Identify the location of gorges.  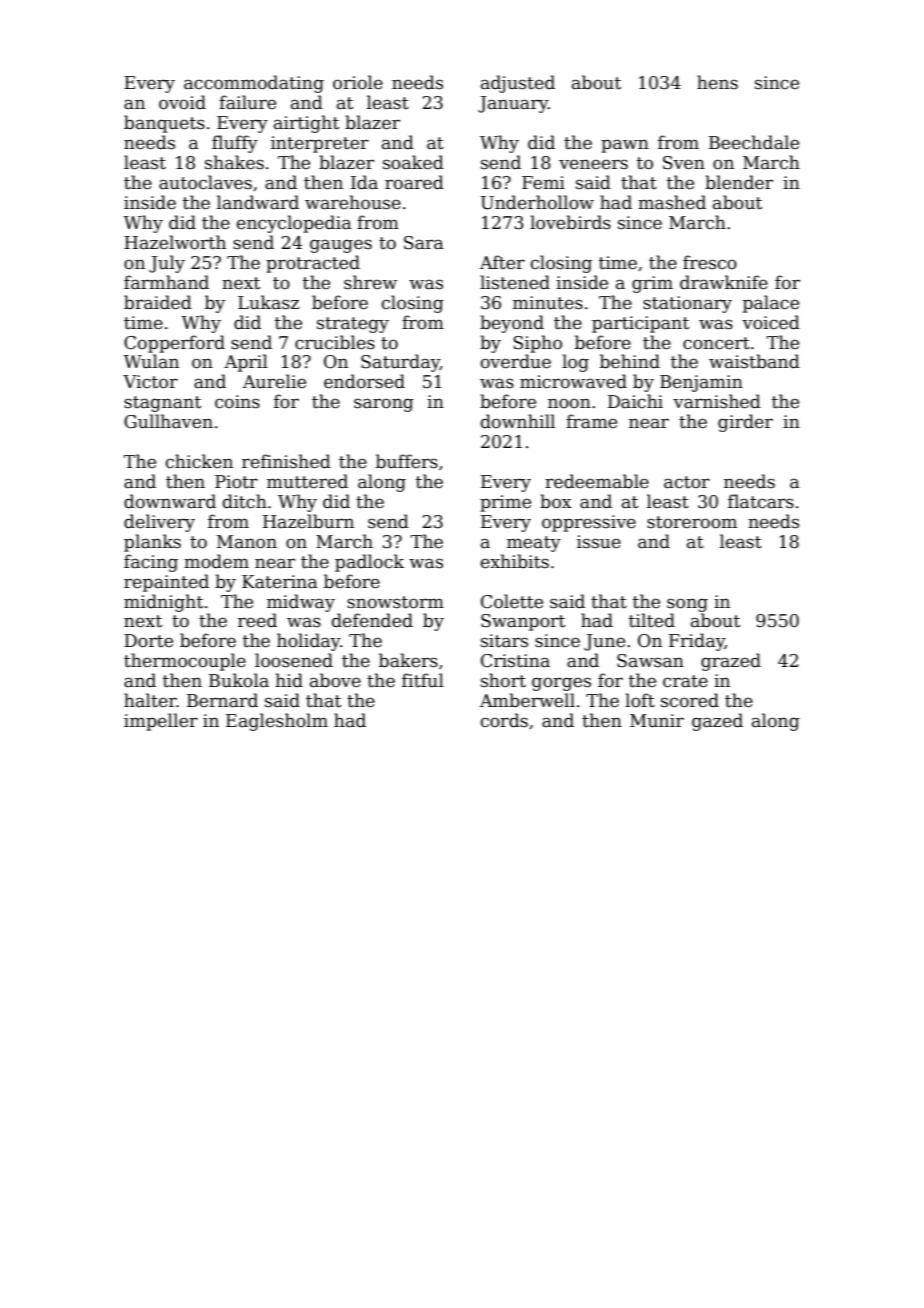
(561, 684).
